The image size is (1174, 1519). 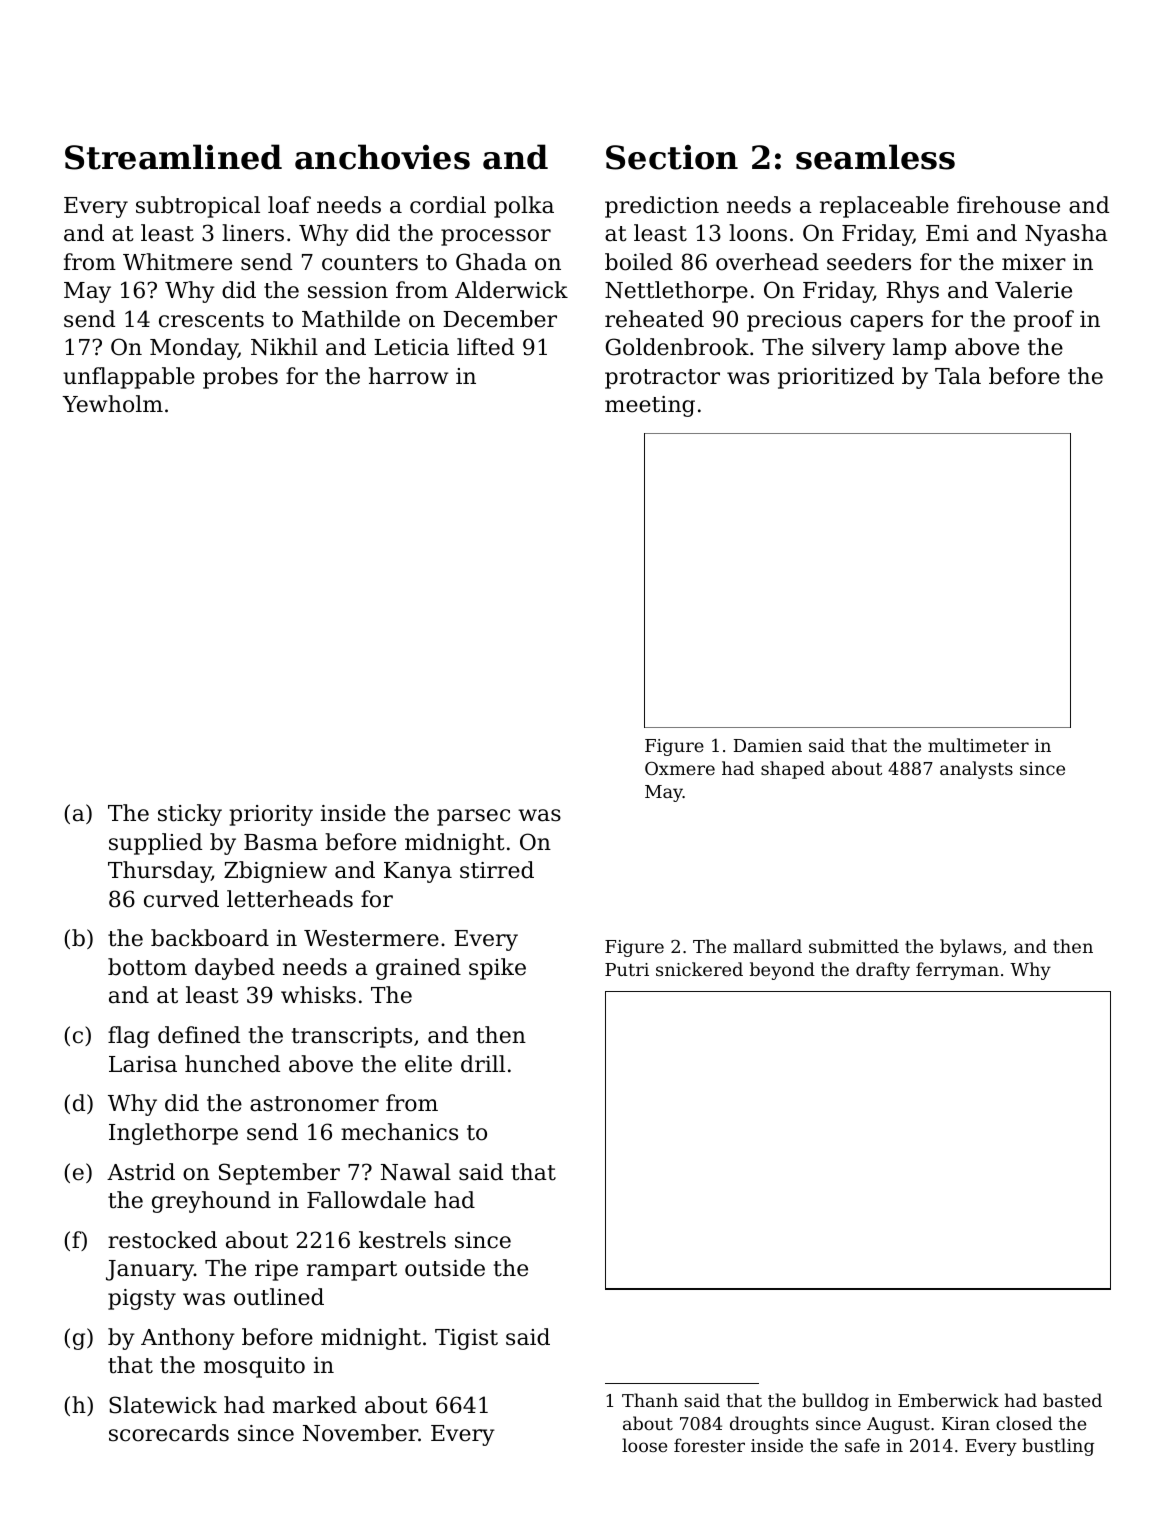 What do you see at coordinates (177, 262) in the screenshot?
I see `Whitmere` at bounding box center [177, 262].
